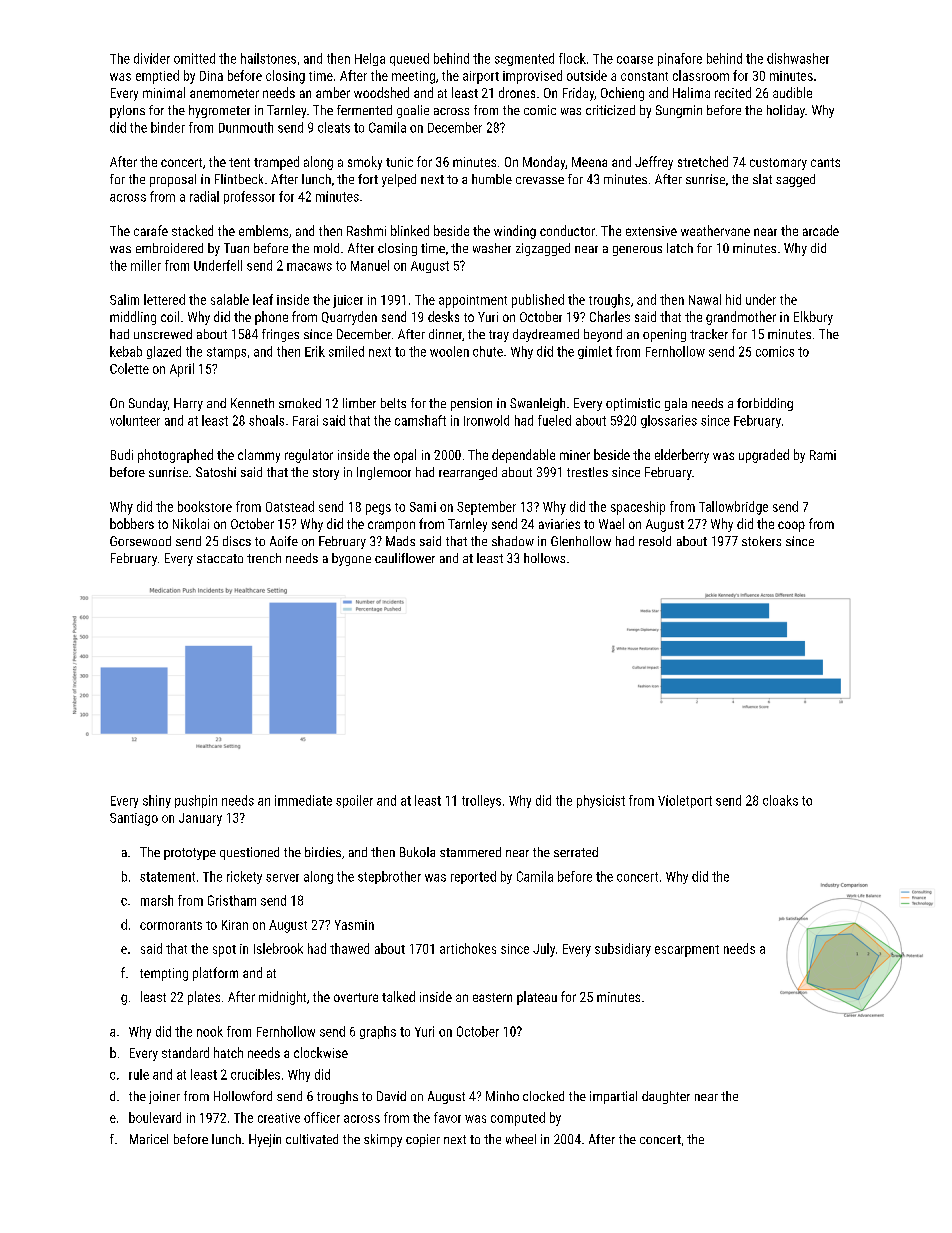 This screenshot has width=952, height=1233. Describe the element at coordinates (413, 77) in the screenshot. I see `meeting` at that location.
